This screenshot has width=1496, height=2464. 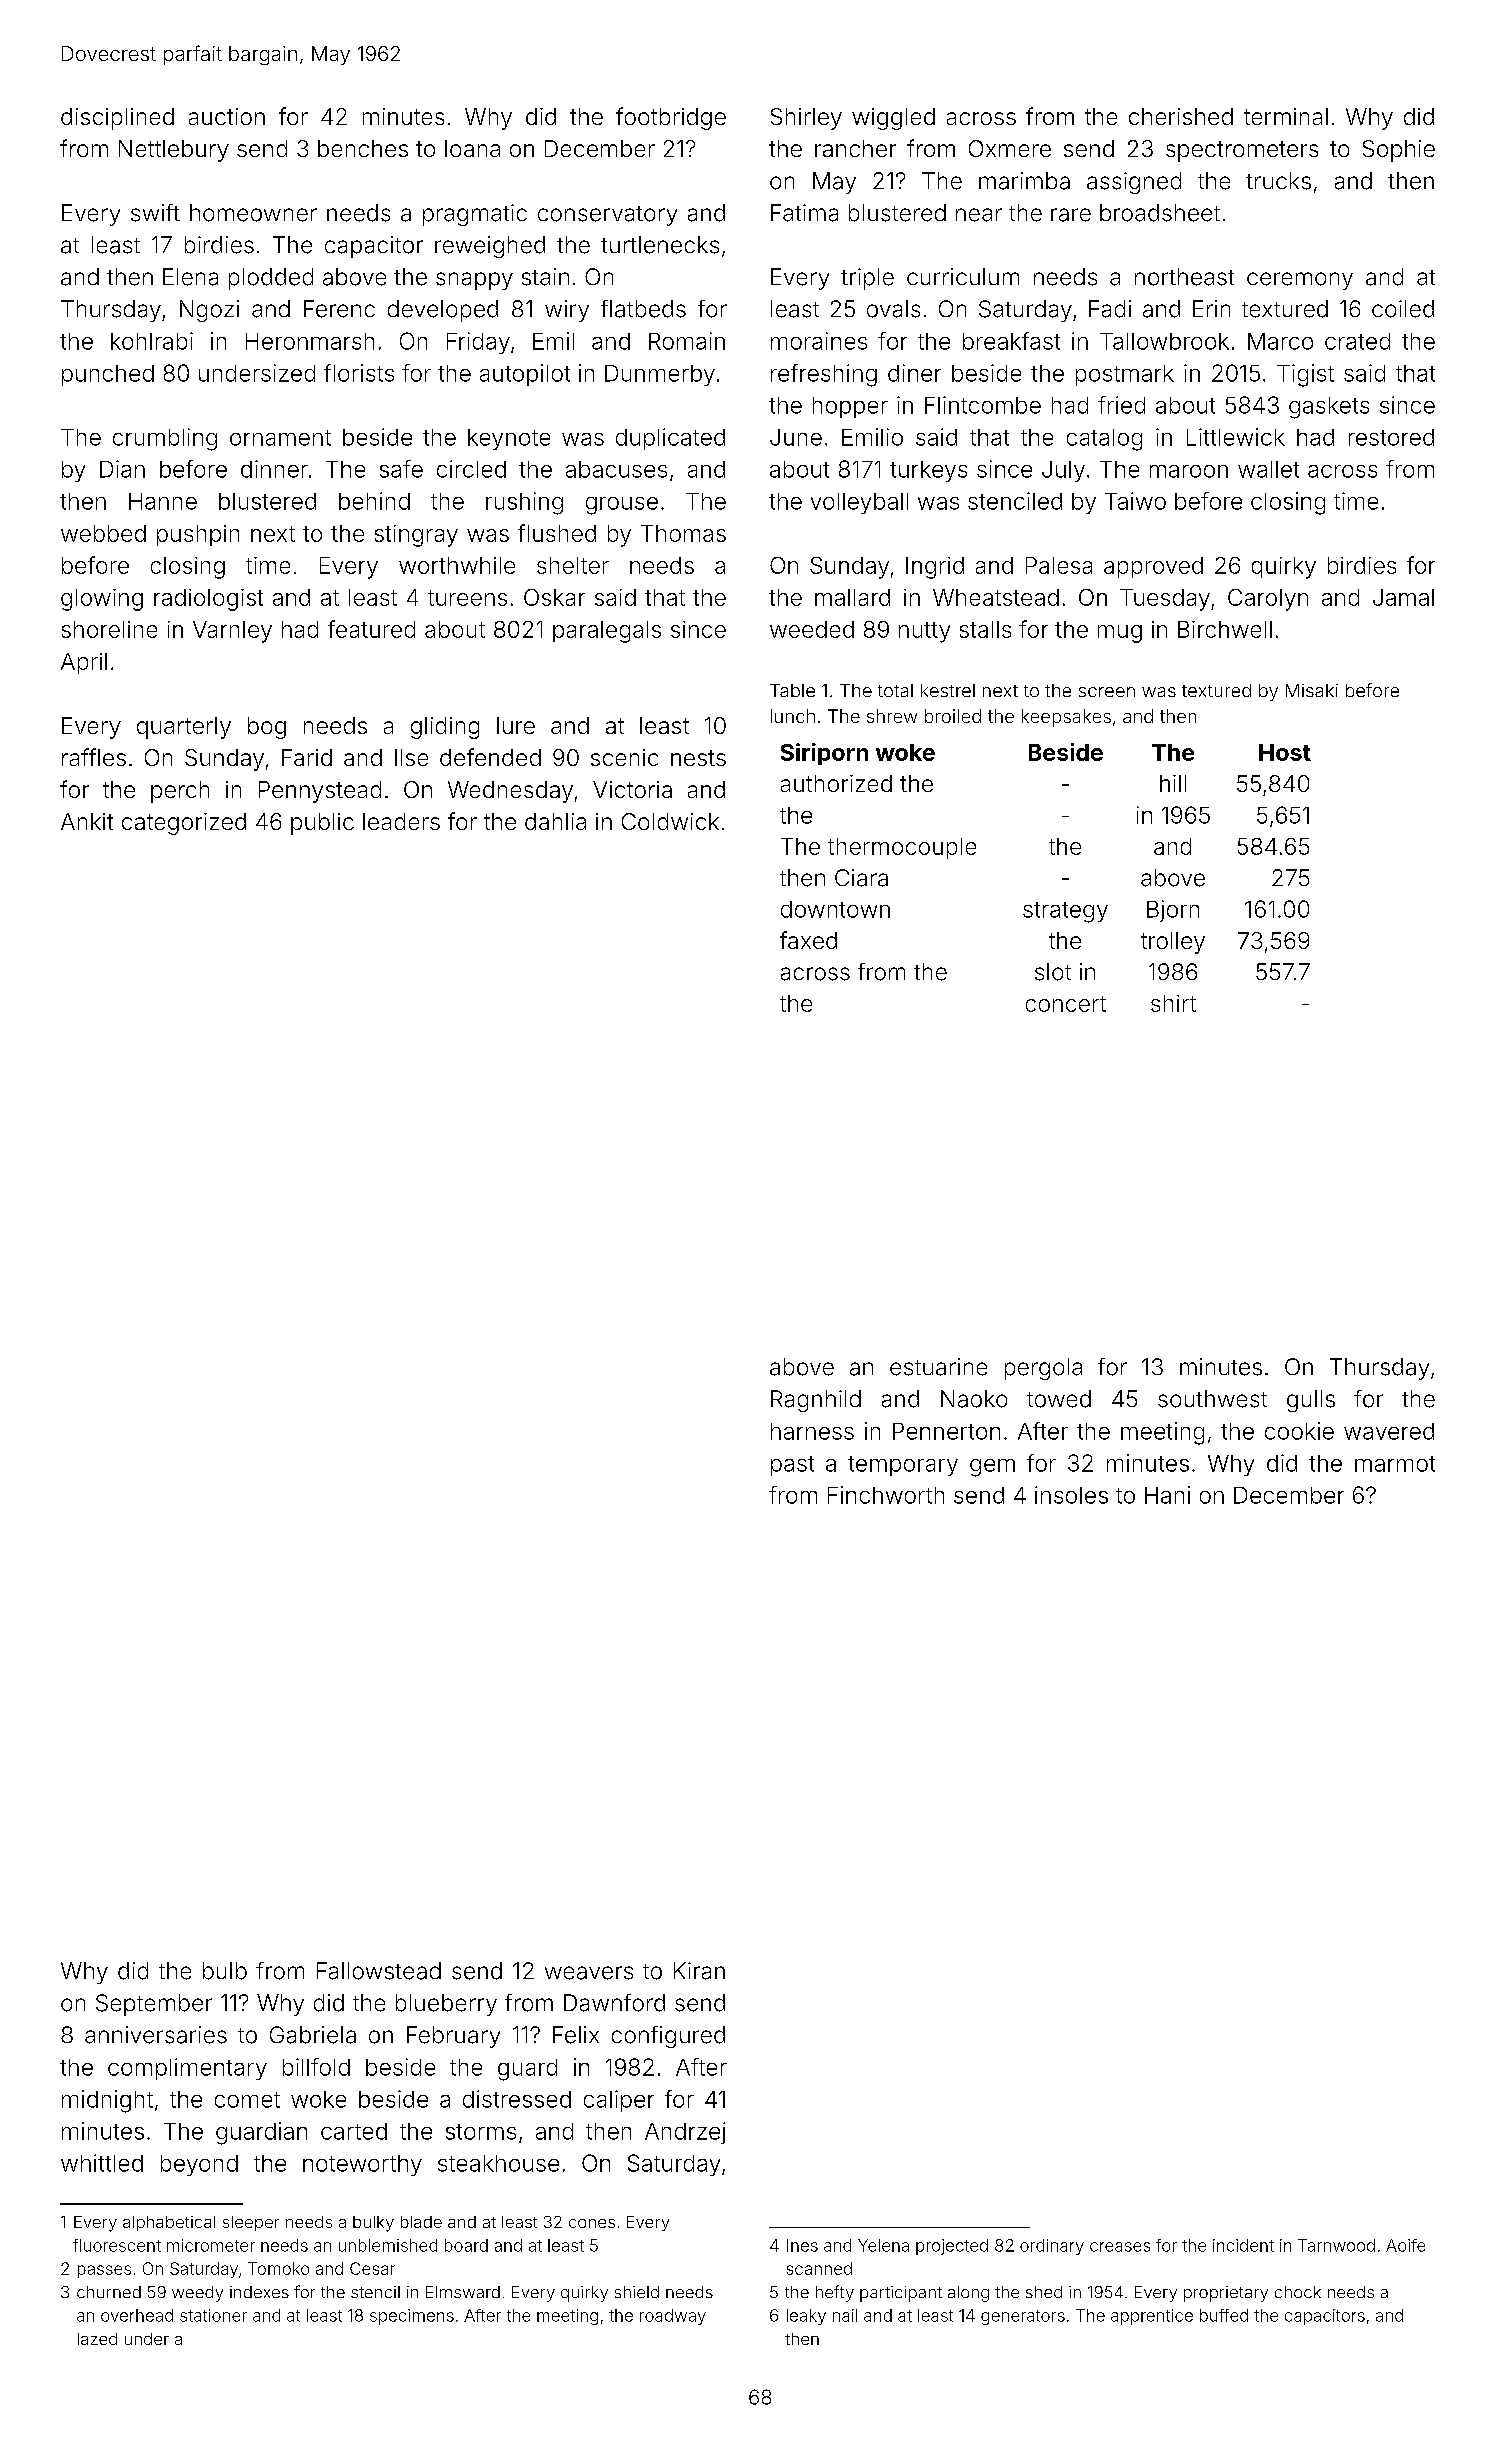 What do you see at coordinates (1071, 1495) in the screenshot?
I see `insoles` at bounding box center [1071, 1495].
